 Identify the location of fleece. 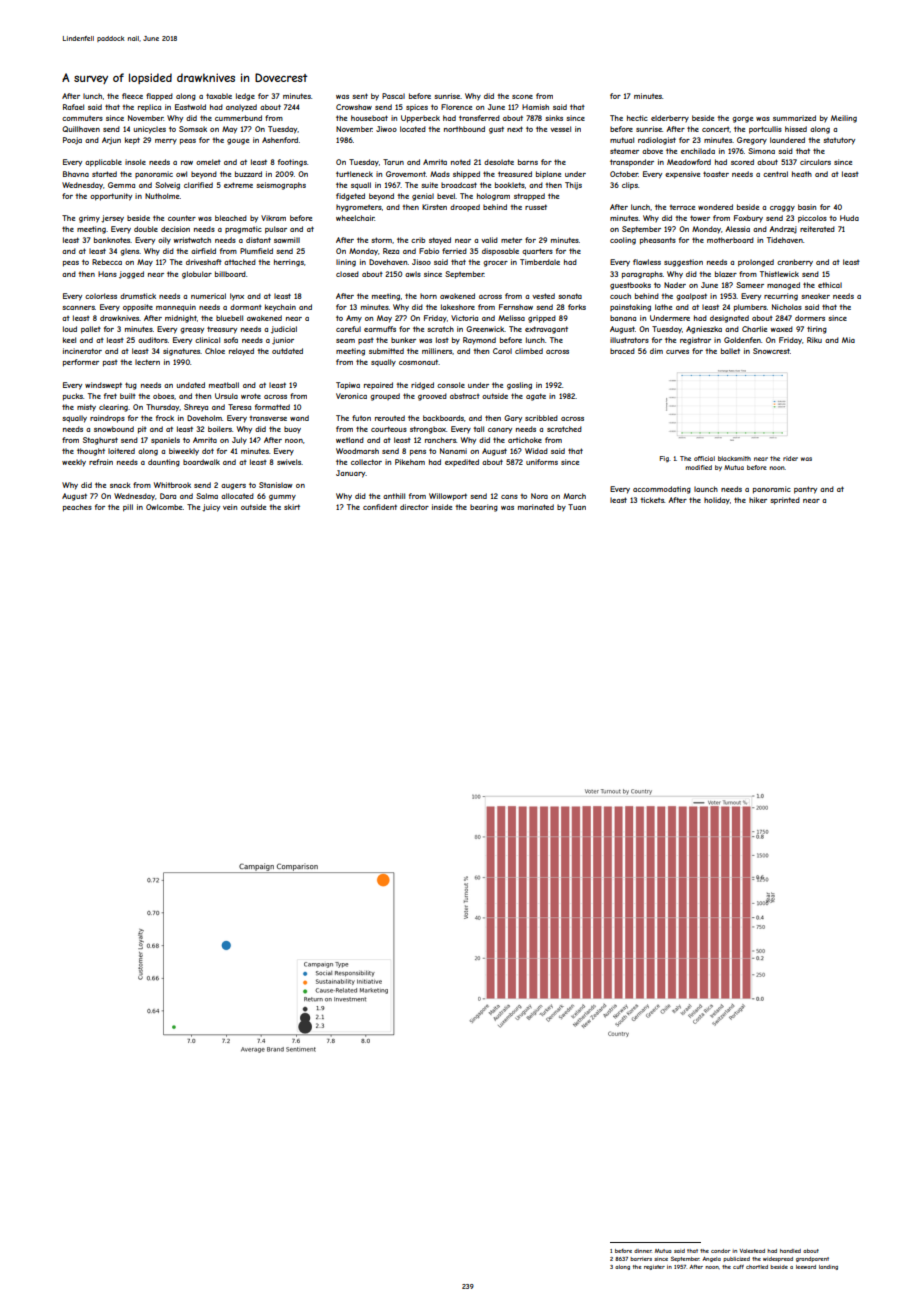
(132, 96).
